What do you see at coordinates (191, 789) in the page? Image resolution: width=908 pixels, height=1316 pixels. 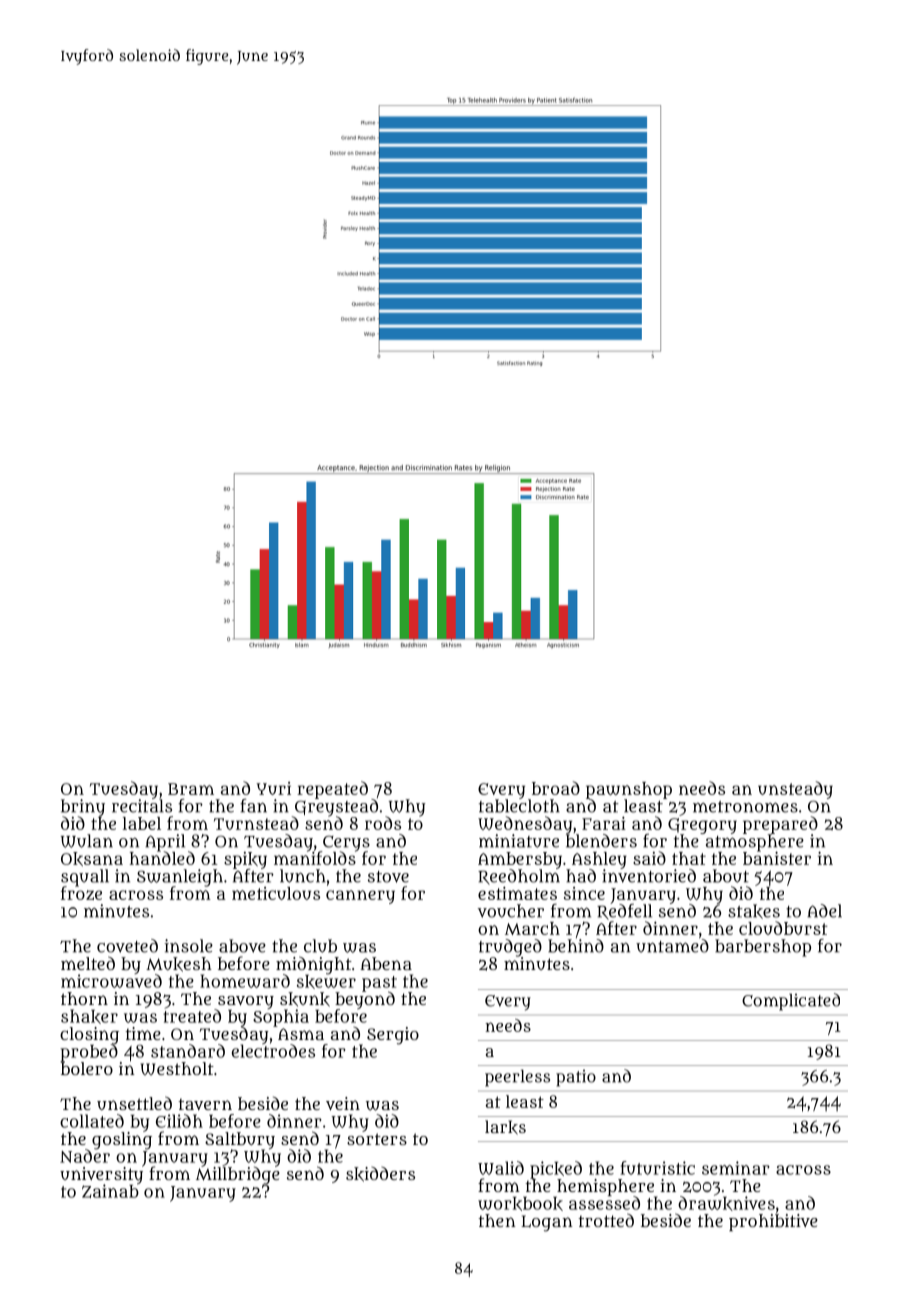 I see `Bram` at bounding box center [191, 789].
